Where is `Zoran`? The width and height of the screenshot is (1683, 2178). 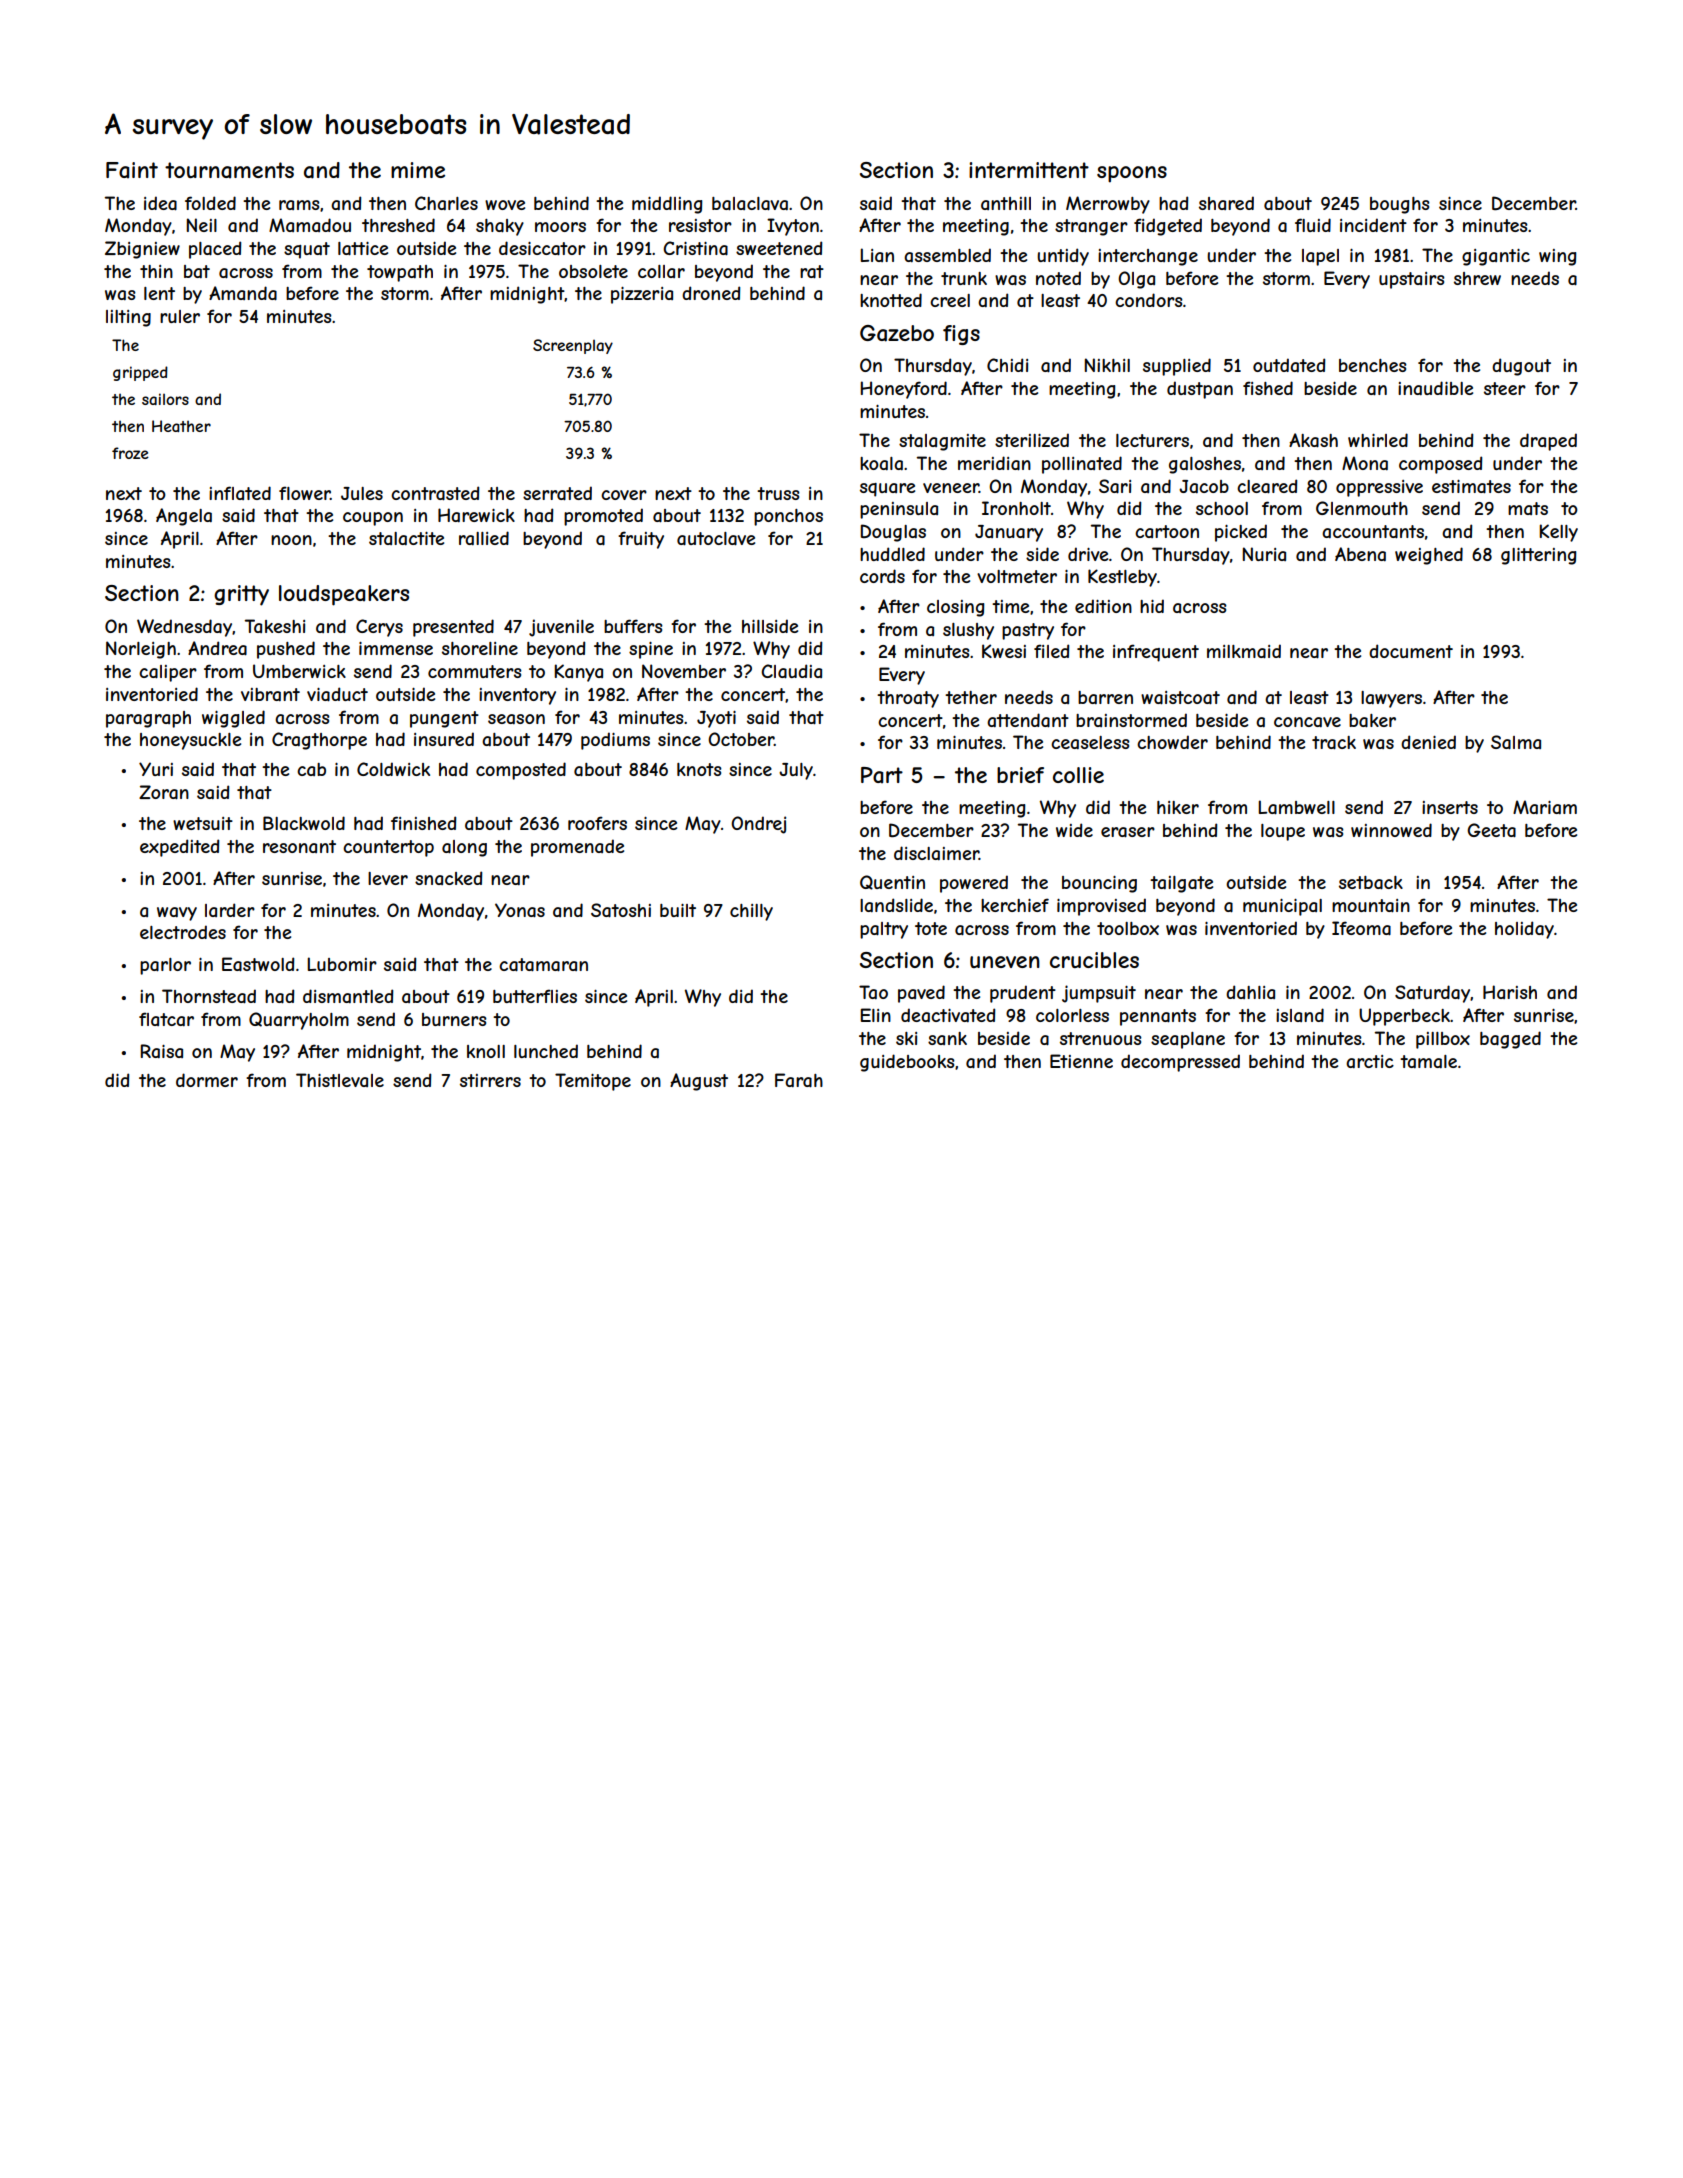 Zoran is located at coordinates (164, 792).
